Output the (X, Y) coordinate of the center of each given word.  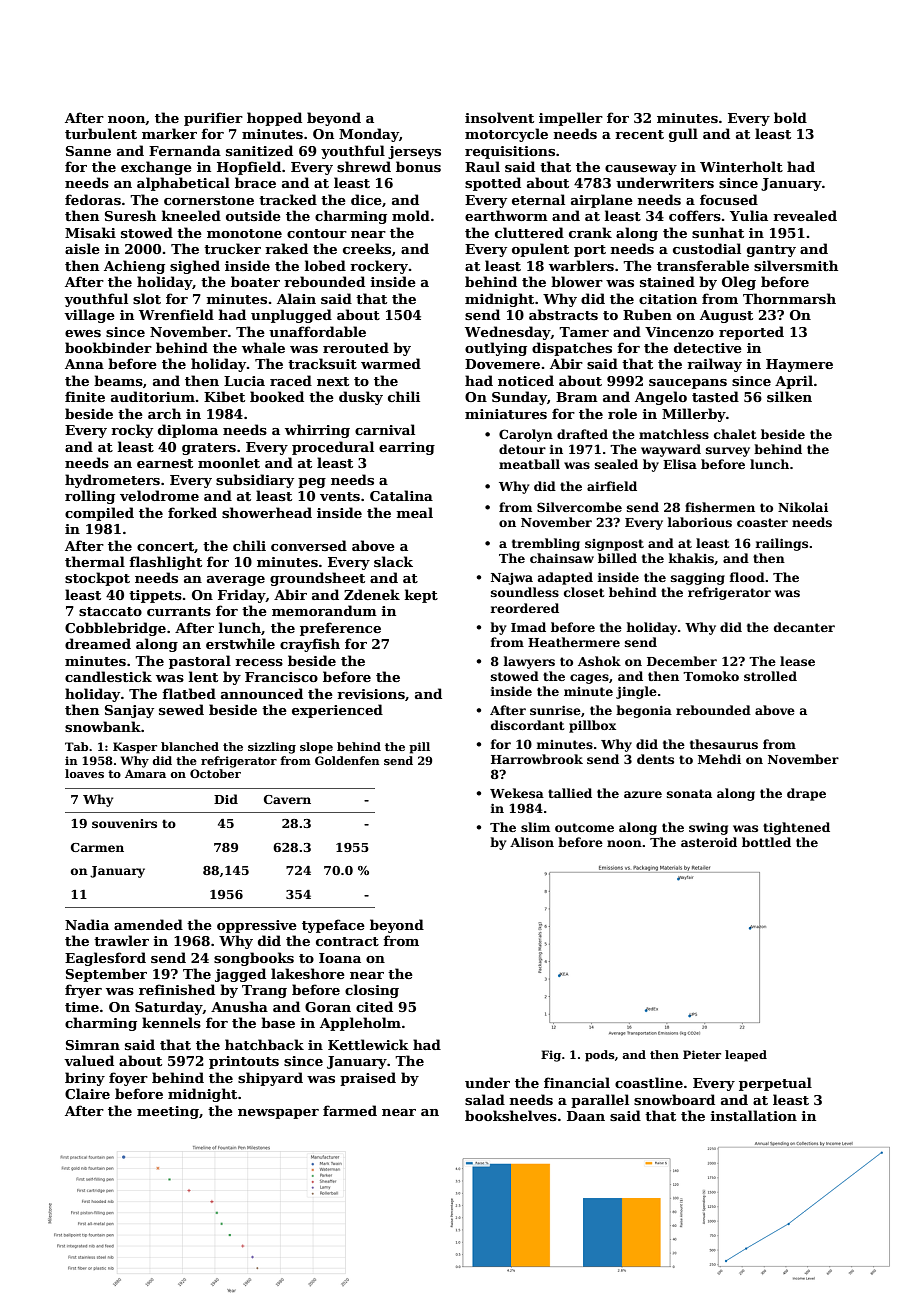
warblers (581, 265)
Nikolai (803, 507)
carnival (385, 429)
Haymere (799, 365)
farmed (350, 1110)
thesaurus (724, 744)
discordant (528, 725)
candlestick (108, 676)
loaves (84, 773)
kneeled (191, 215)
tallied (570, 793)
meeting (168, 1112)
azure (643, 794)
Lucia (244, 381)
